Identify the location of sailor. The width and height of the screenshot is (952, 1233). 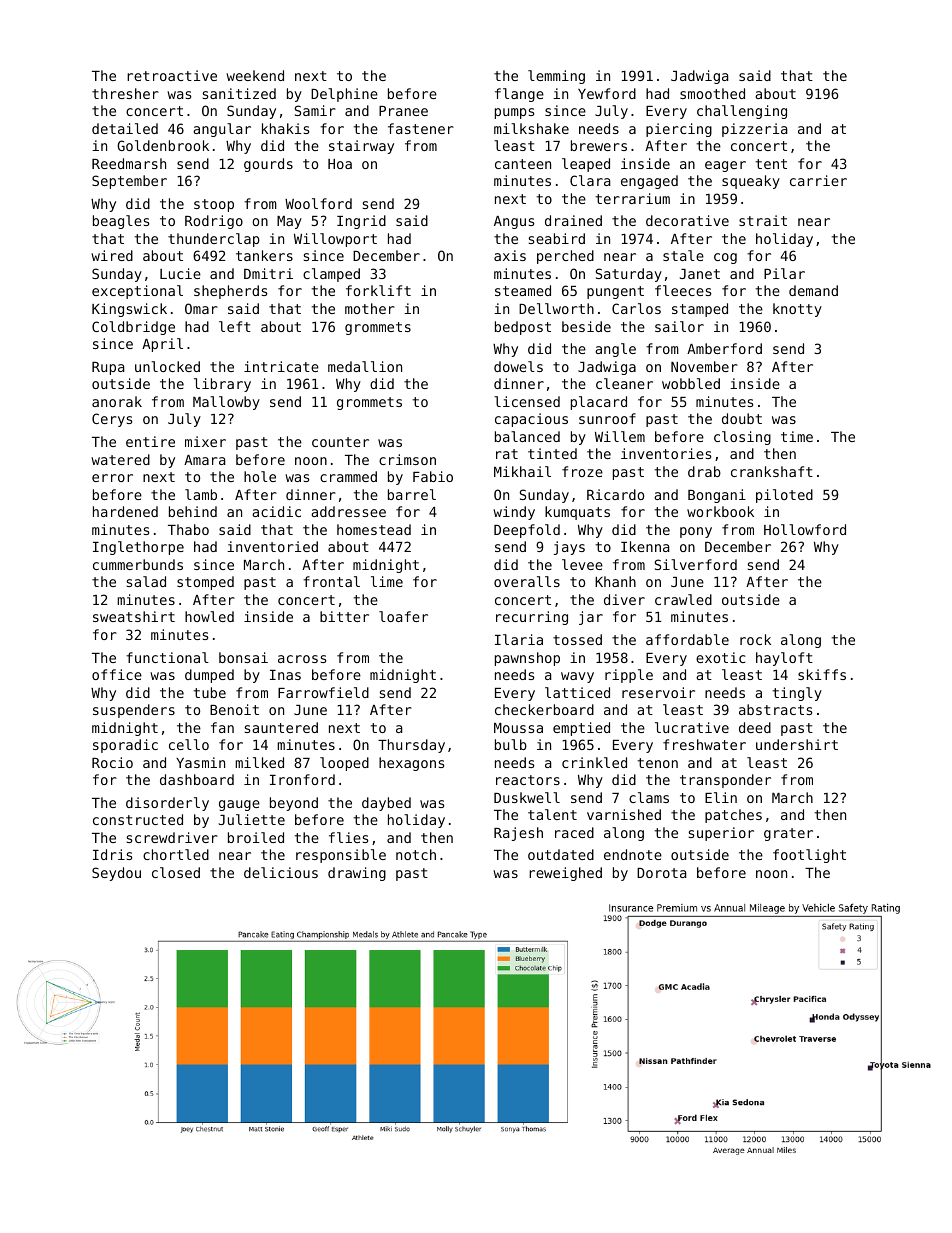
(679, 326).
